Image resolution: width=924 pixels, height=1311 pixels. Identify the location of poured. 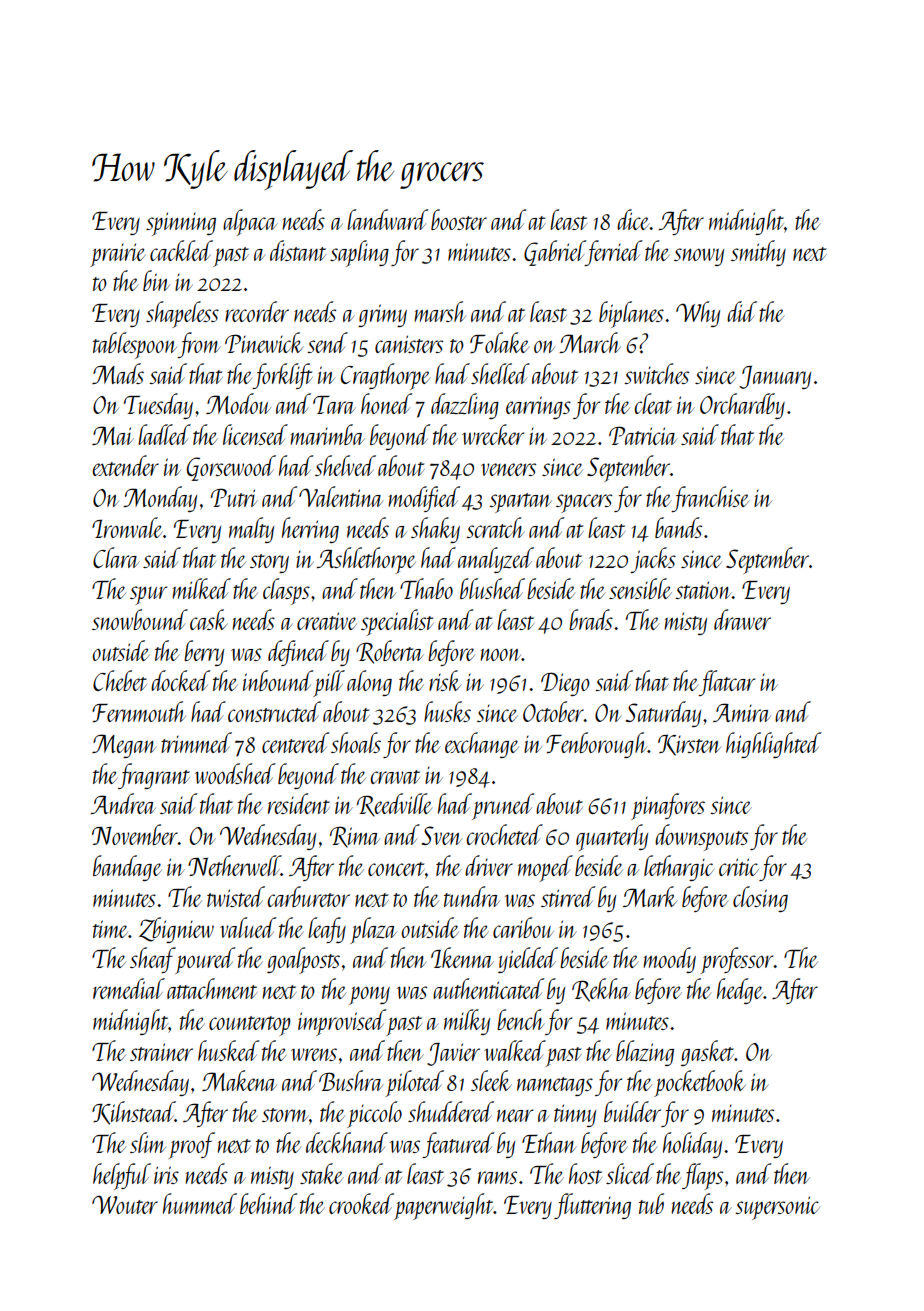
(205, 960).
